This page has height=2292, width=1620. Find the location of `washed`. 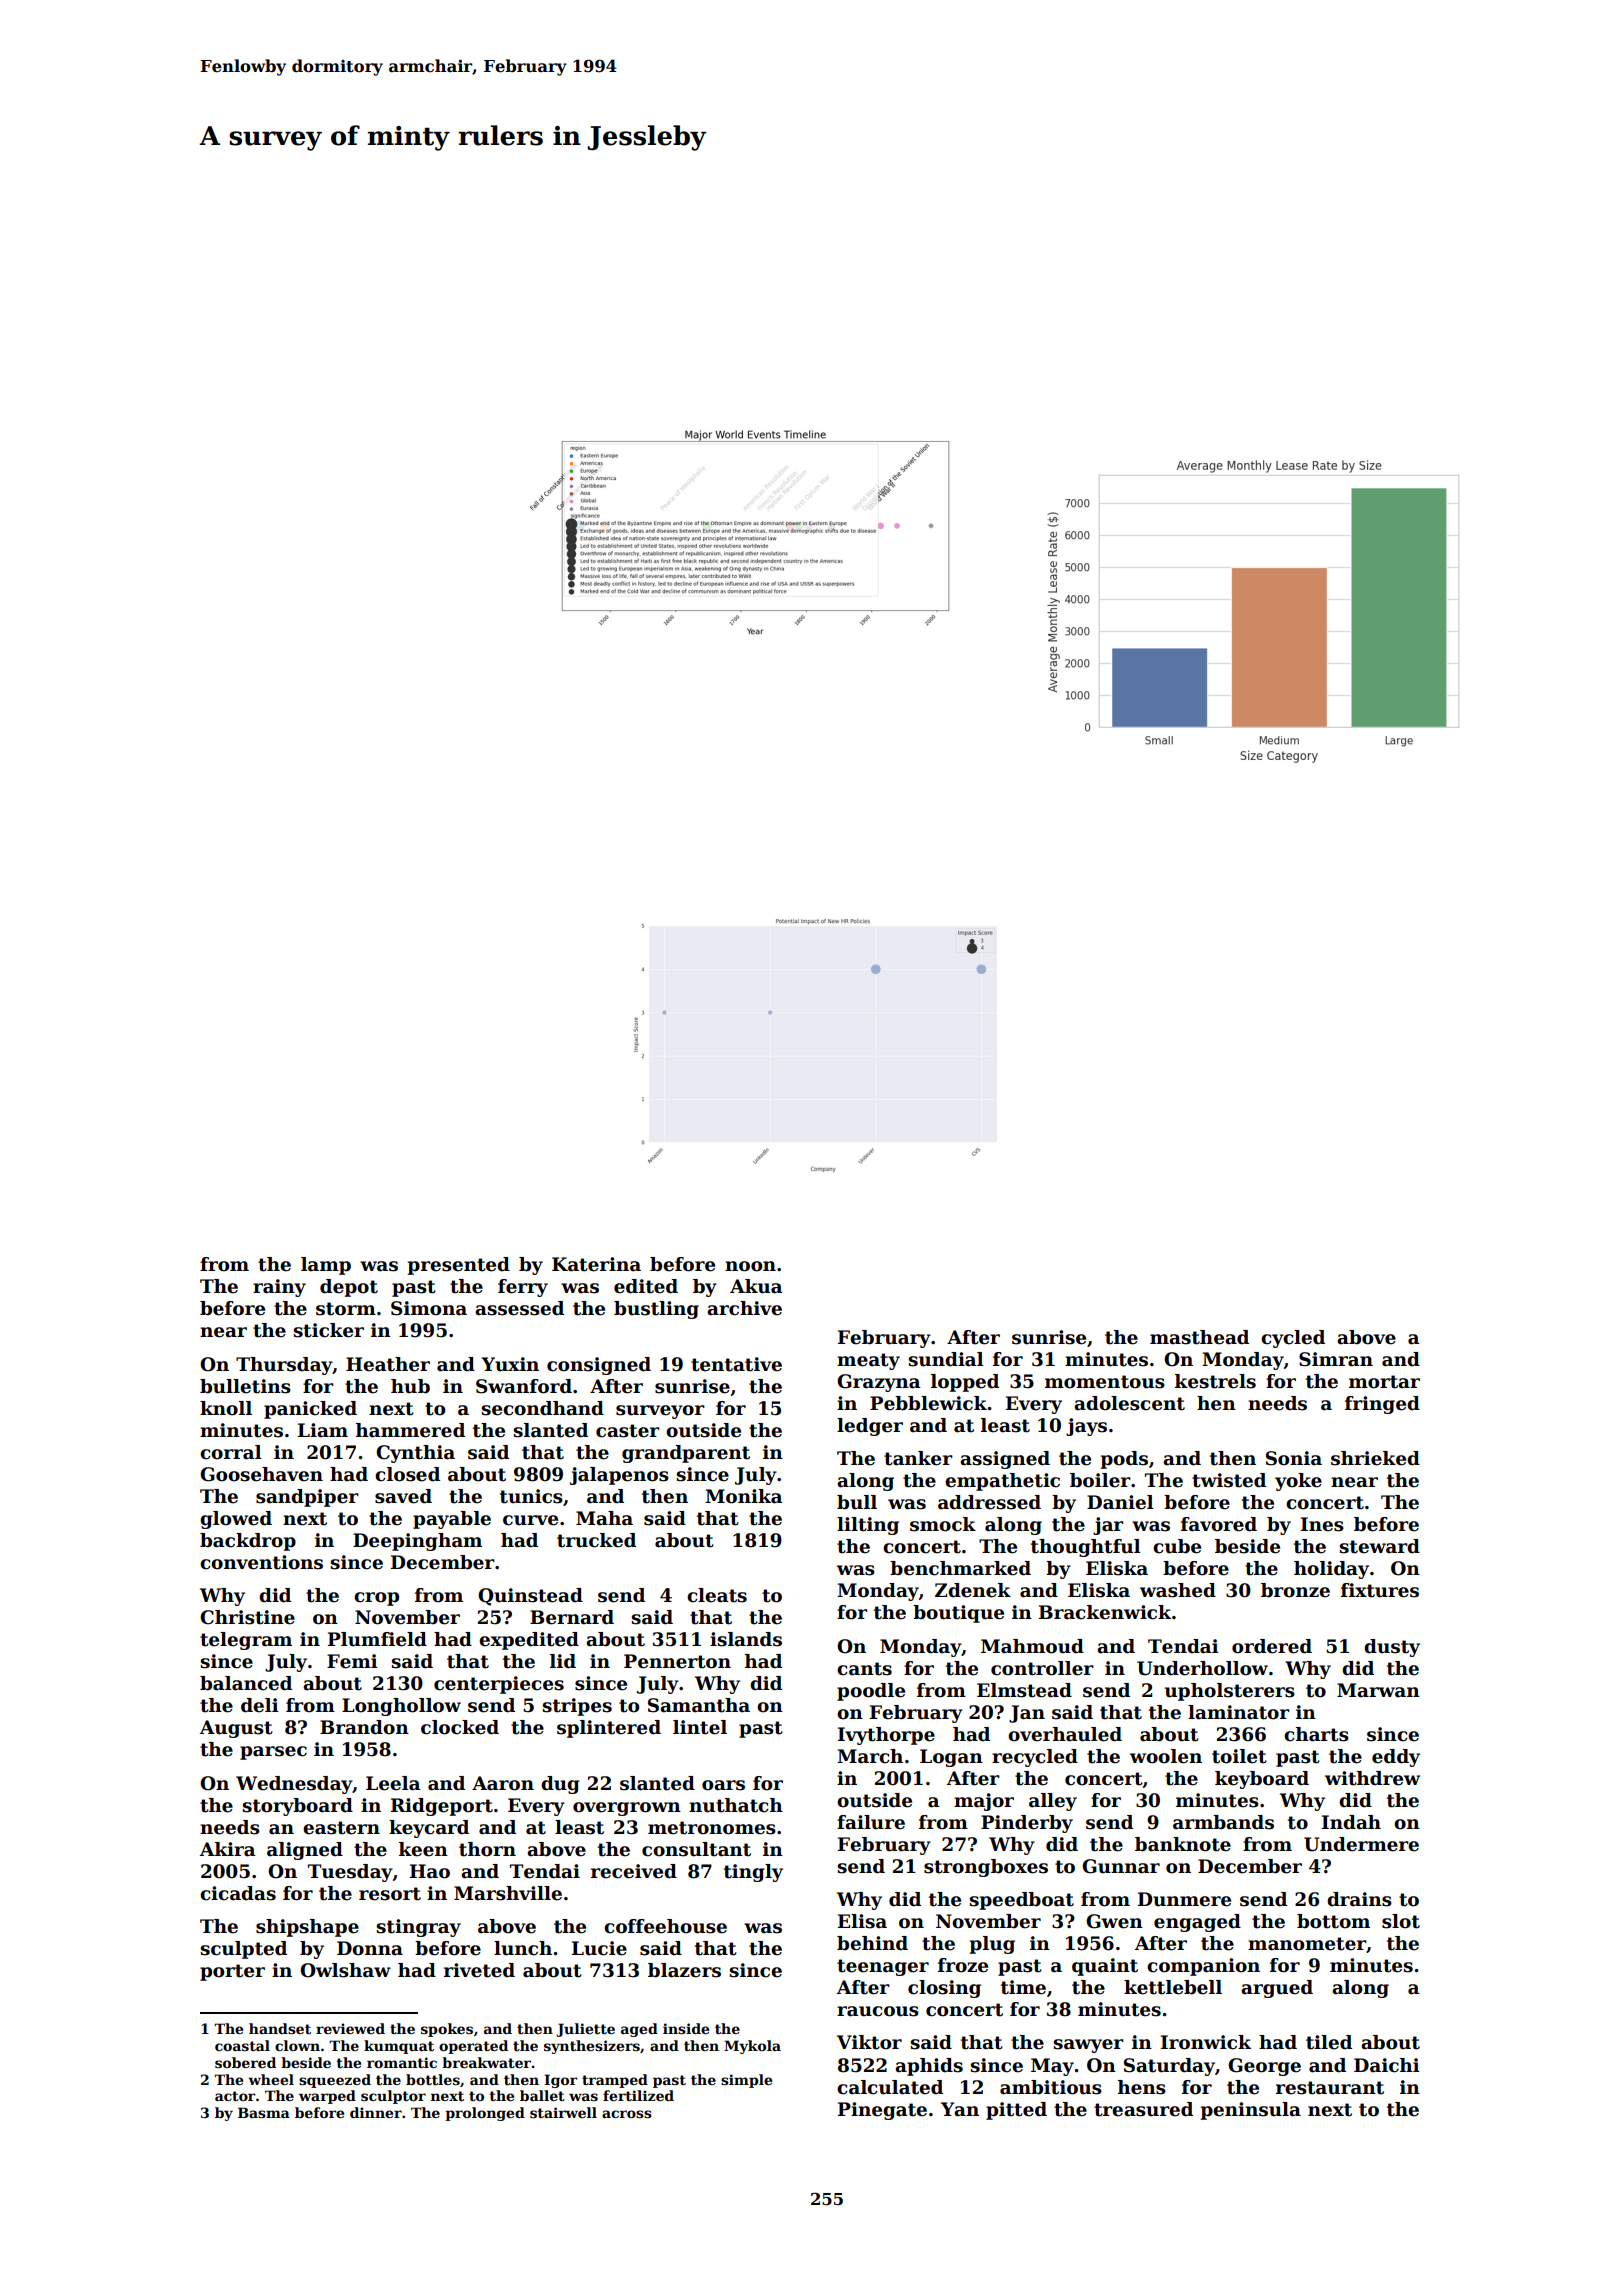

washed is located at coordinates (1178, 1590).
